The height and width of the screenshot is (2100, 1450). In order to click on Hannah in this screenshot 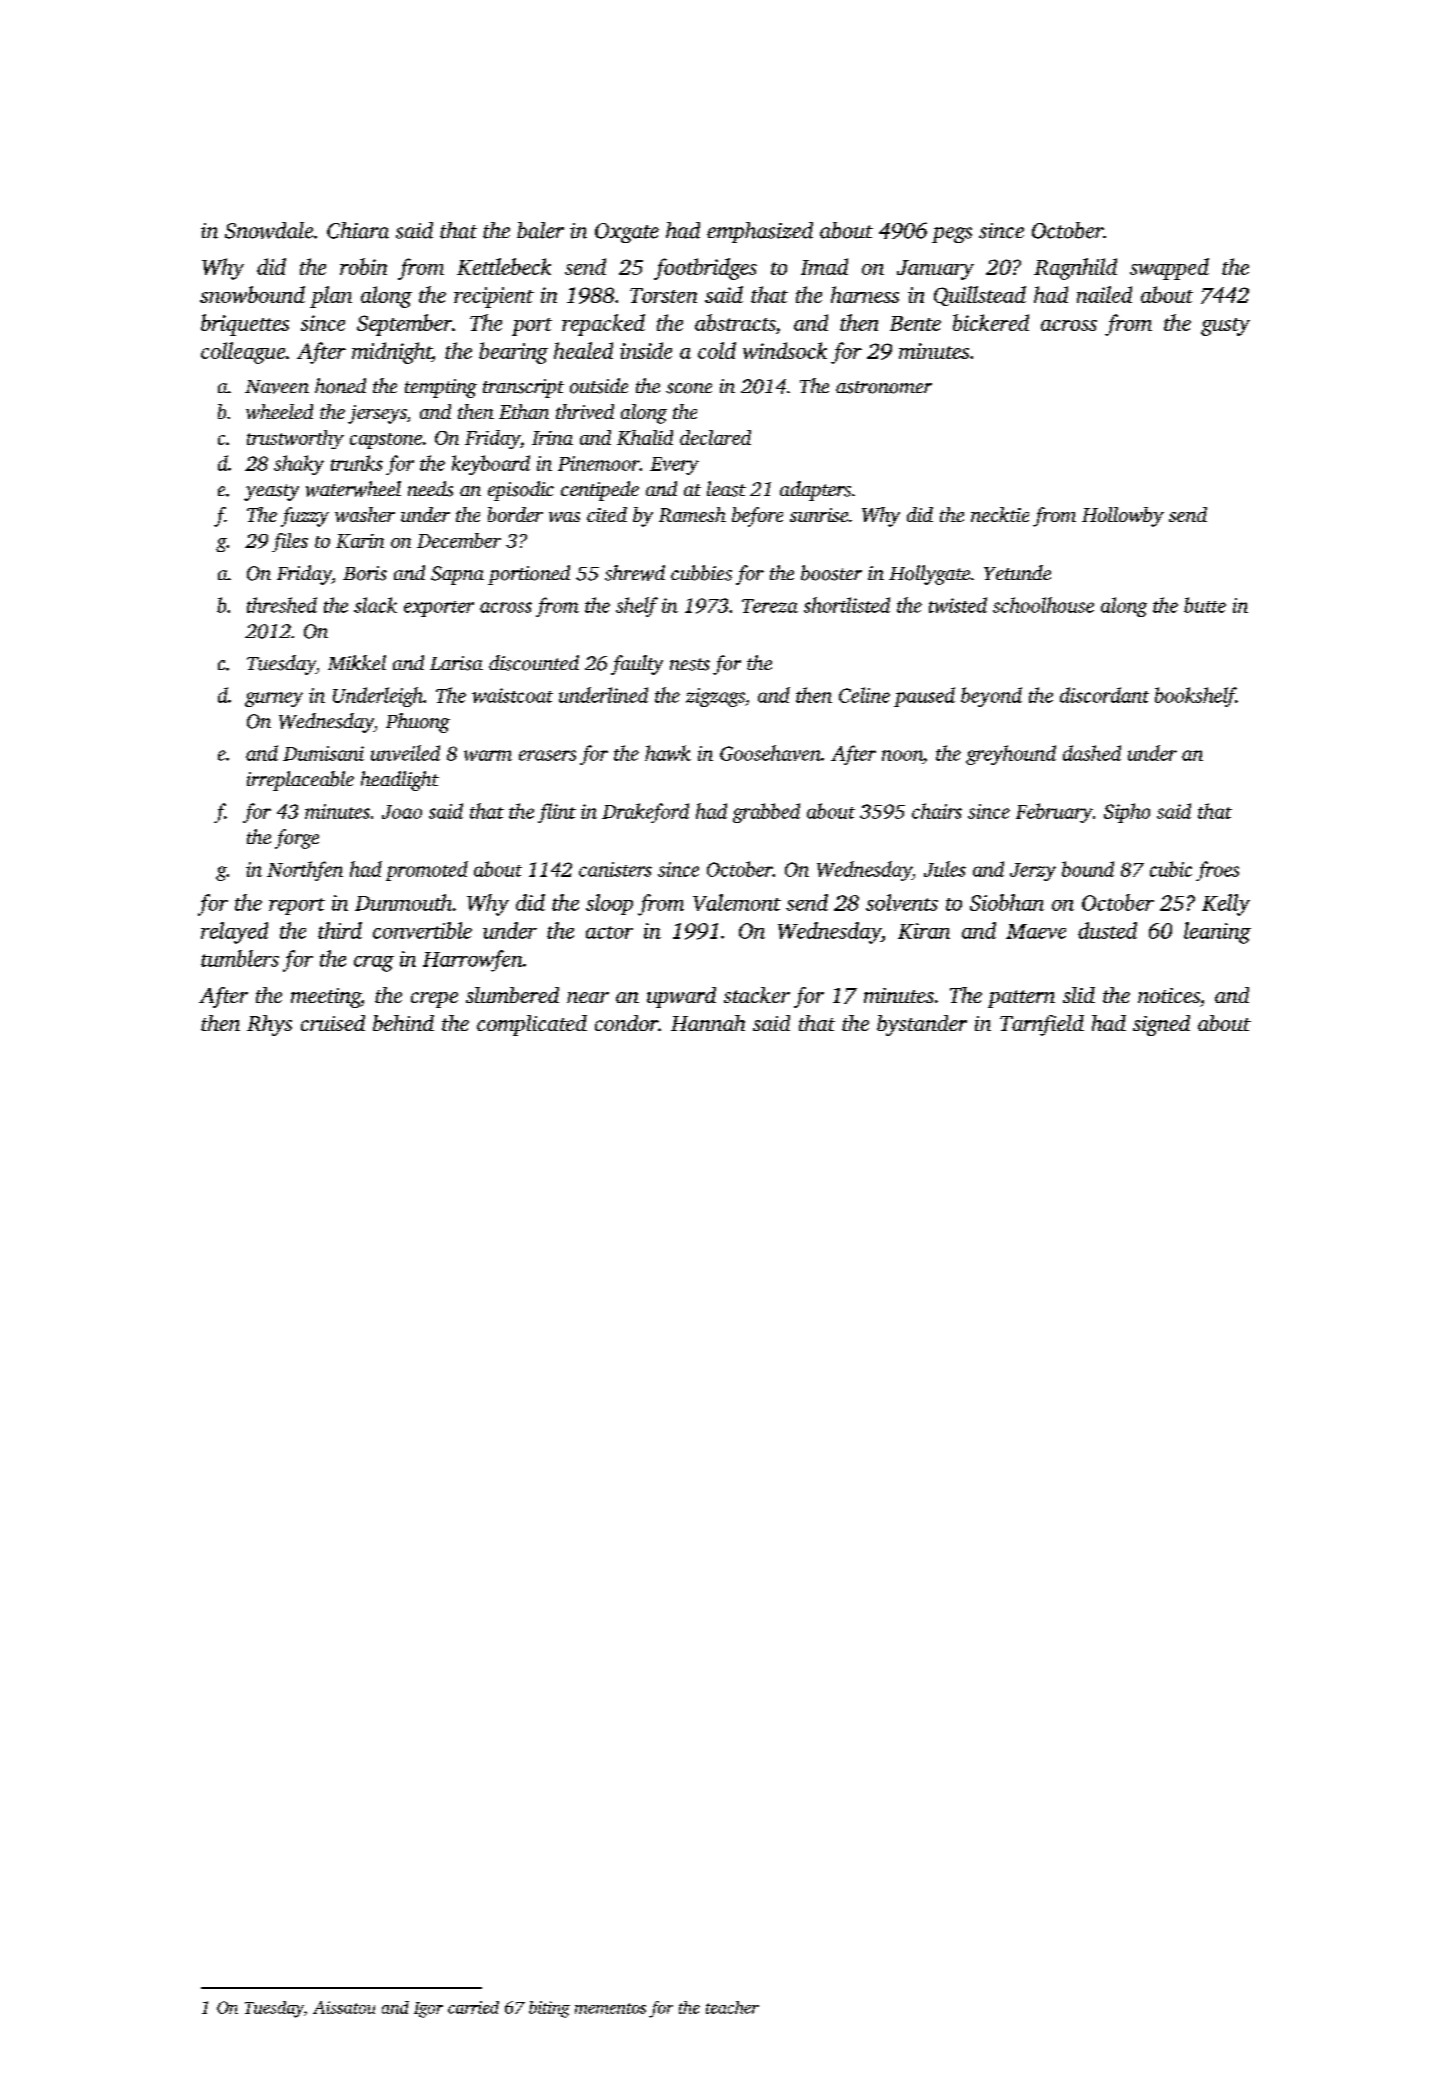, I will do `click(708, 1023)`.
